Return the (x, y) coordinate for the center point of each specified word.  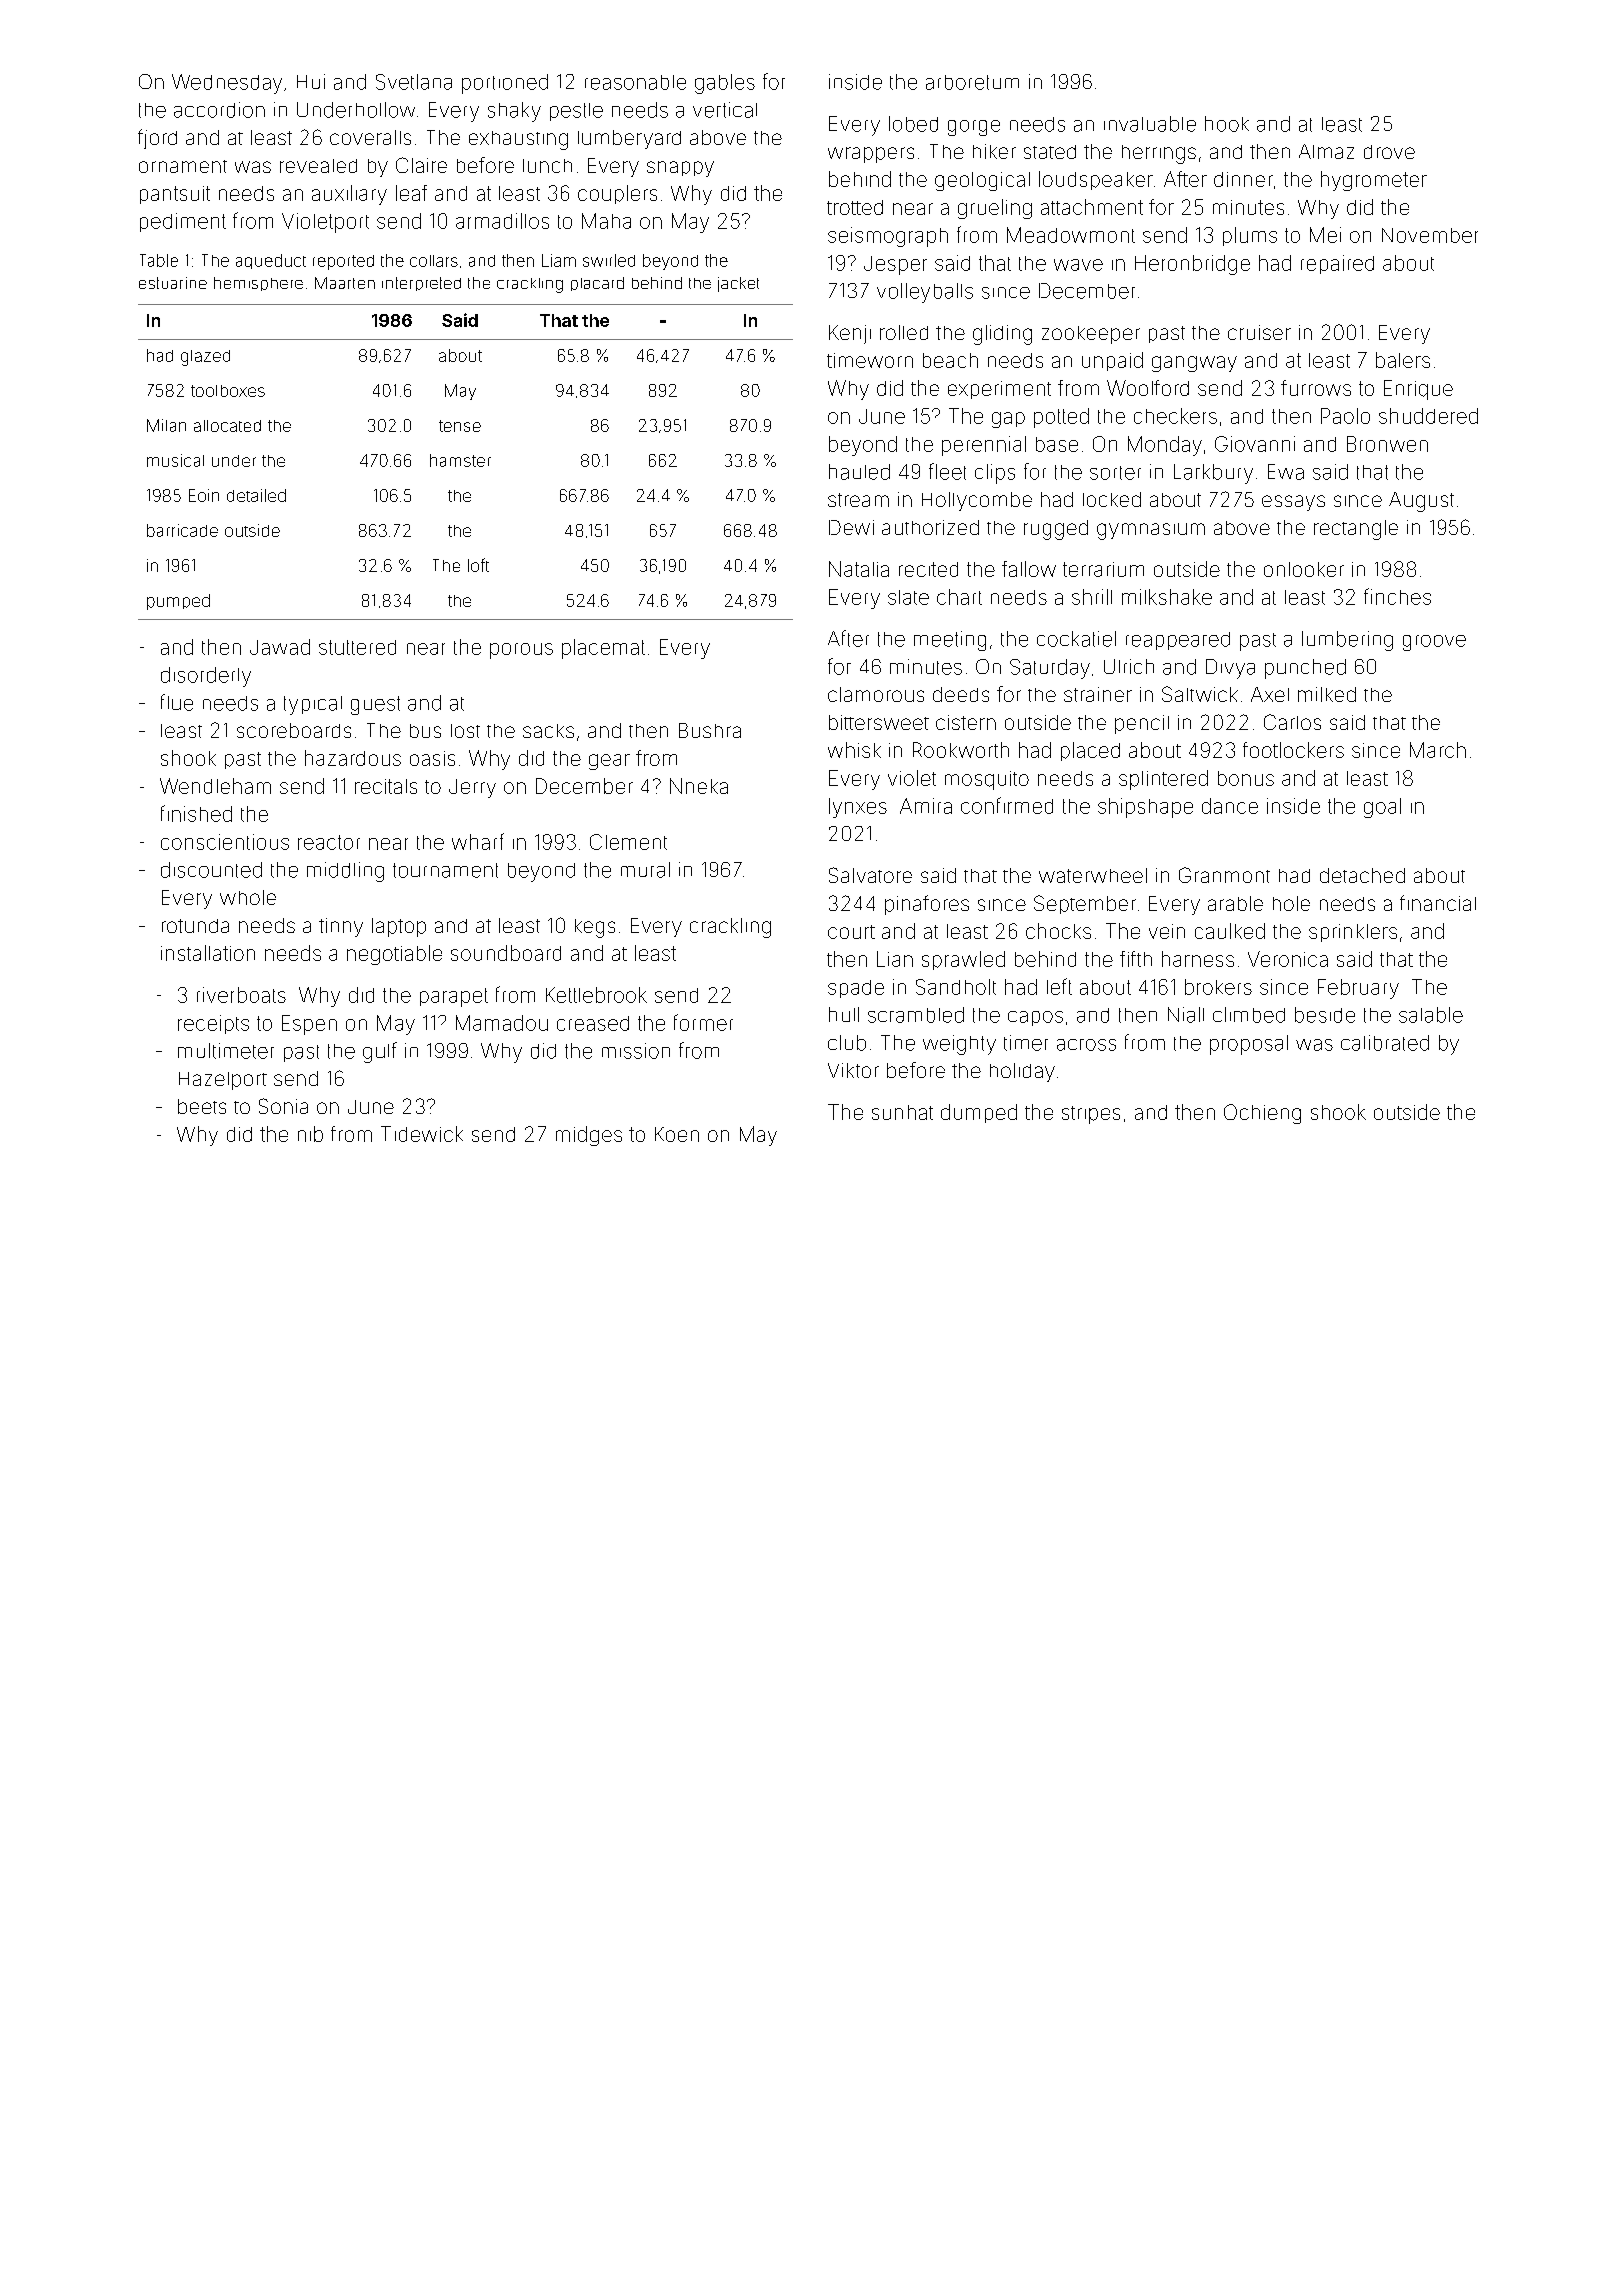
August (1421, 502)
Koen (677, 1134)
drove (1389, 152)
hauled (859, 472)
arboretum (972, 82)
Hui (311, 81)
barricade (182, 530)
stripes (1091, 1115)
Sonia (283, 1106)
